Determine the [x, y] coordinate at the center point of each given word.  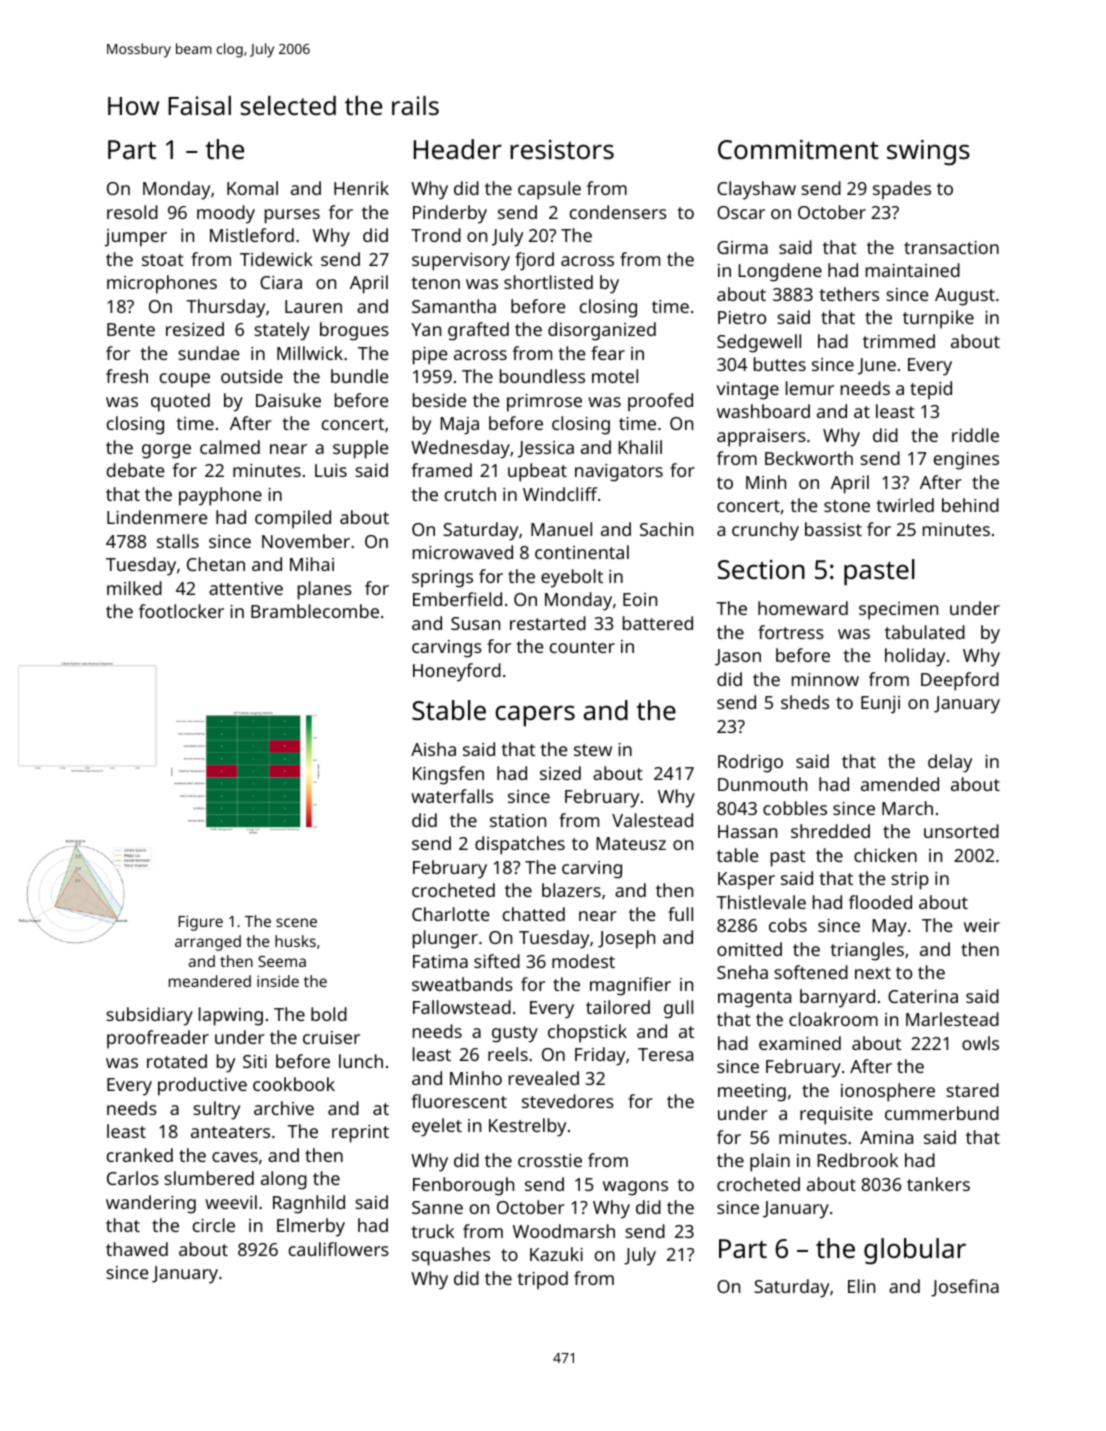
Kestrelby [527, 1127]
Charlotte [451, 914]
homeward [803, 608]
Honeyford [457, 672]
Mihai [312, 564]
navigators [619, 473]
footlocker [181, 611]
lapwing [231, 1016]
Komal [252, 188]
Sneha [742, 972]
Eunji [880, 705]
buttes [780, 364]
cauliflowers [339, 1249]
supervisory [461, 262]
